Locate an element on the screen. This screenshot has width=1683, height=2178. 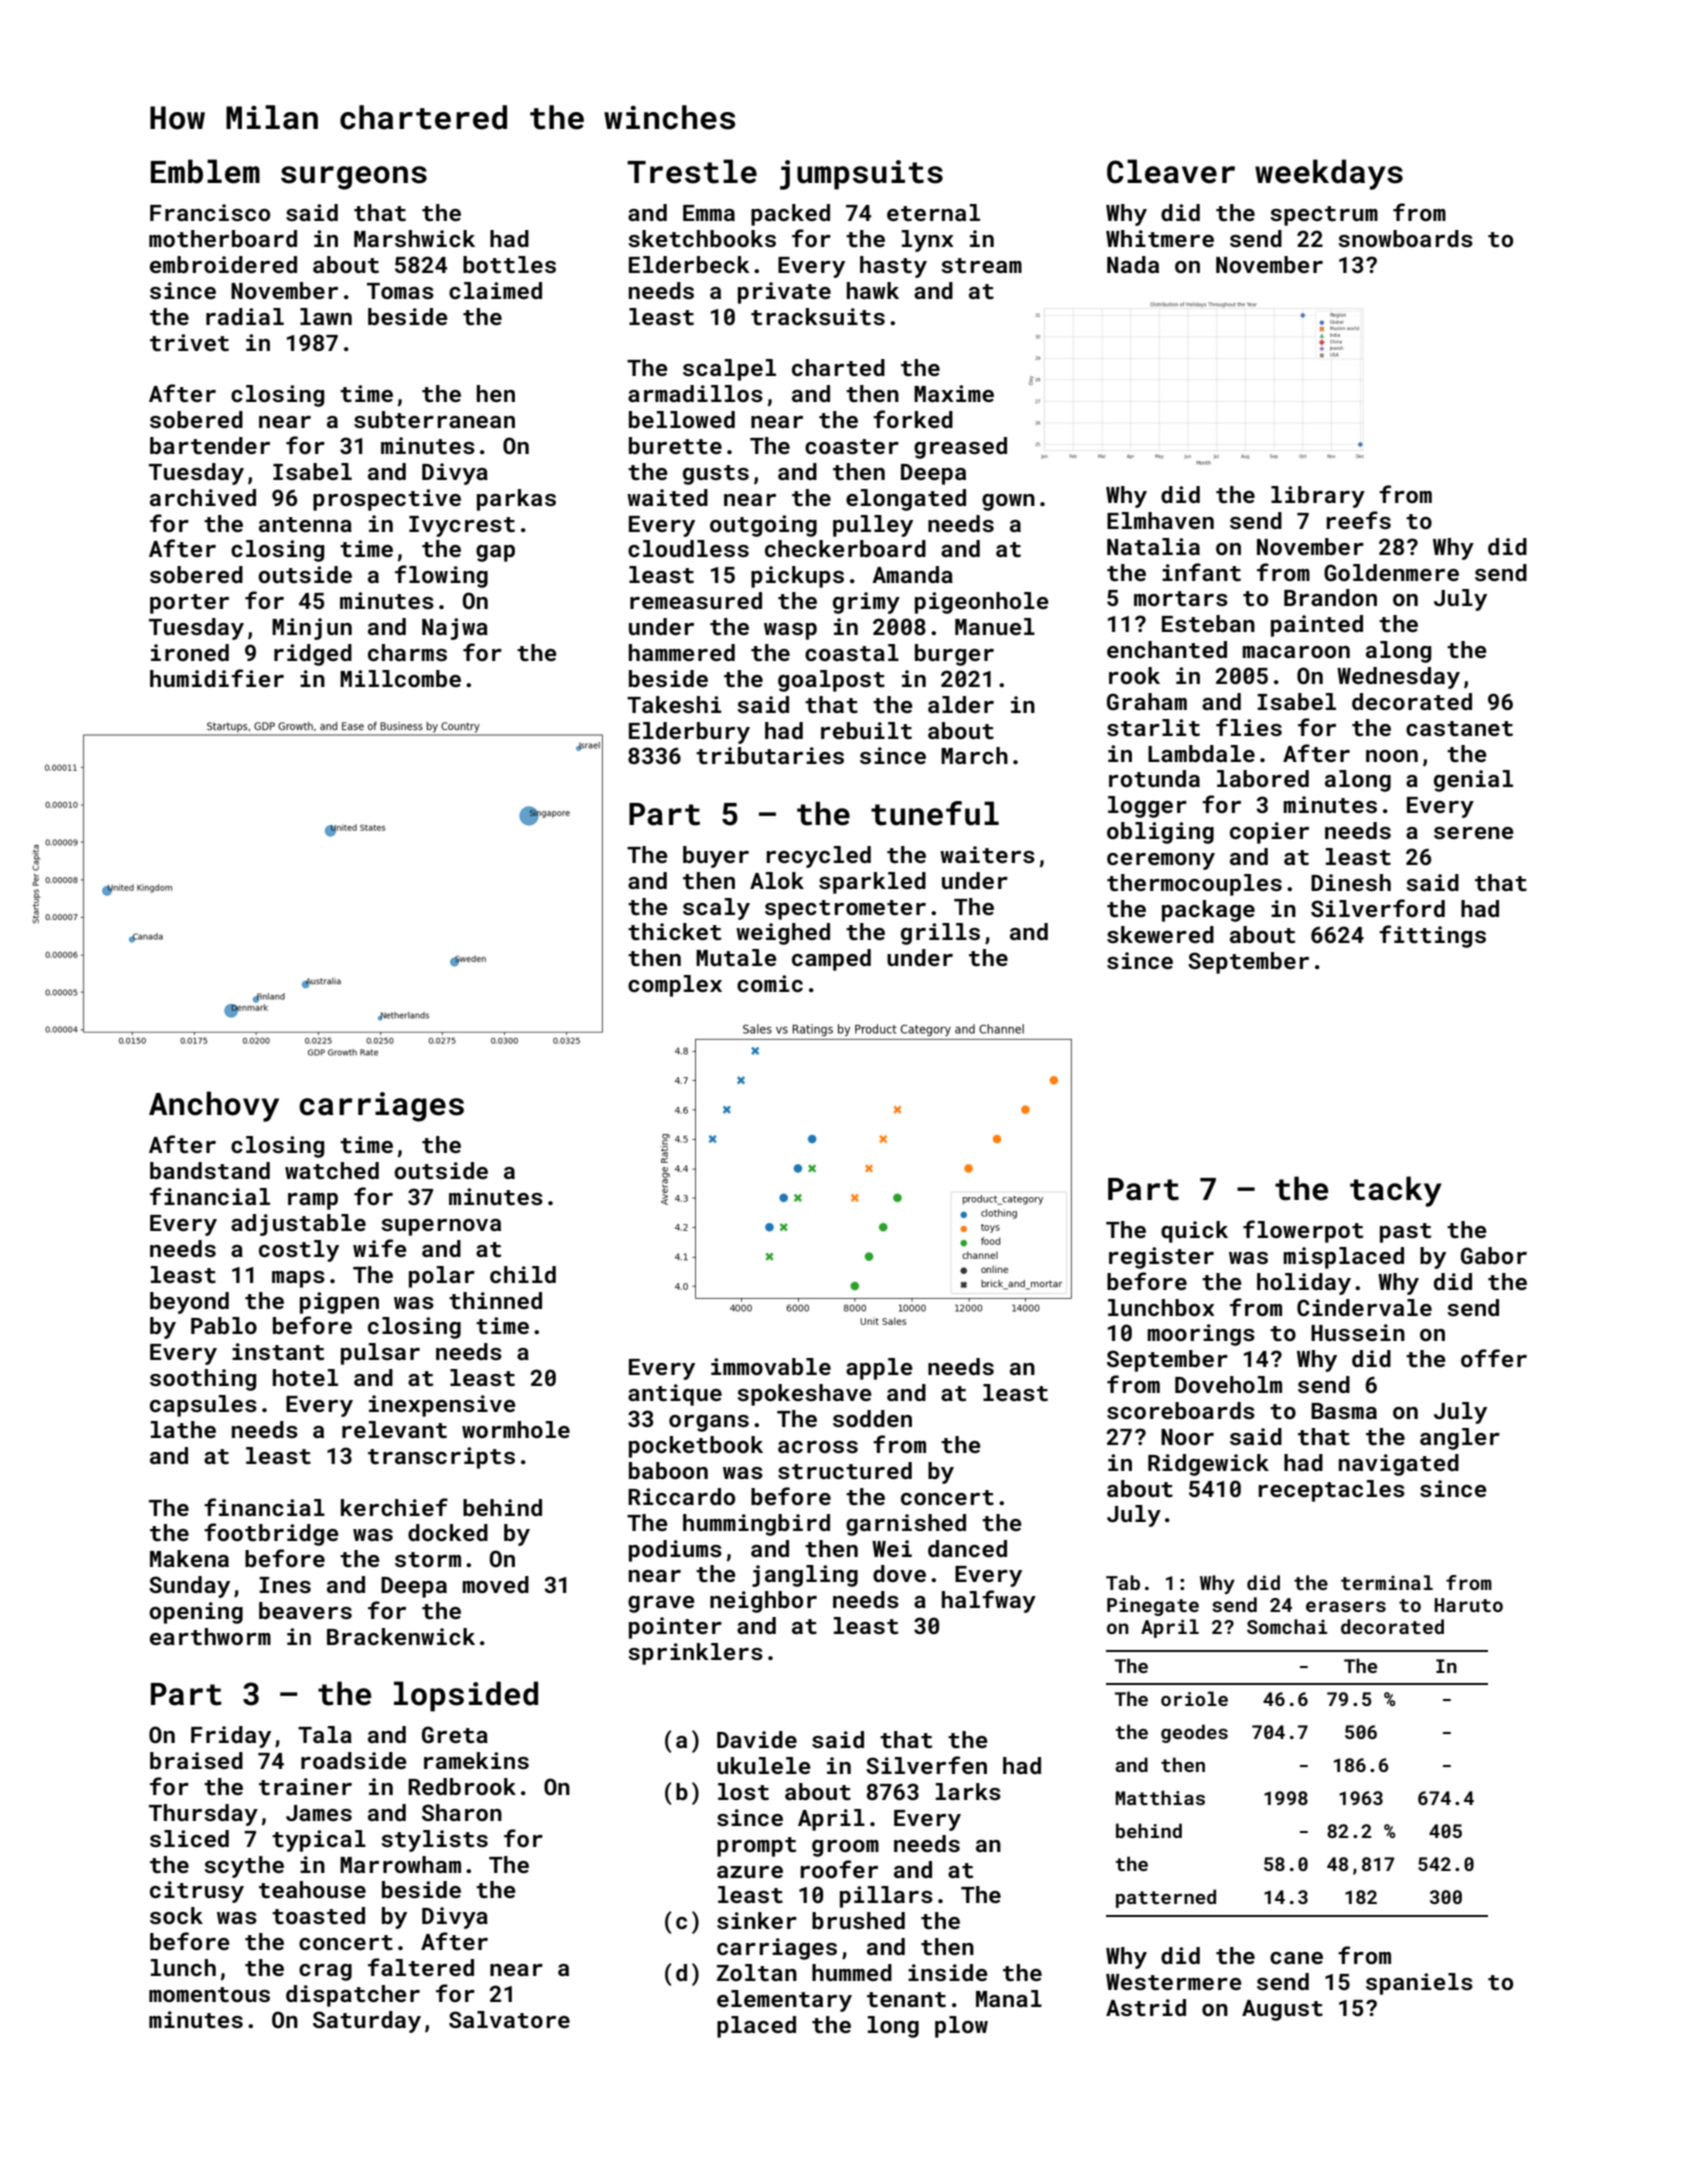
snowboards is located at coordinates (1405, 238).
